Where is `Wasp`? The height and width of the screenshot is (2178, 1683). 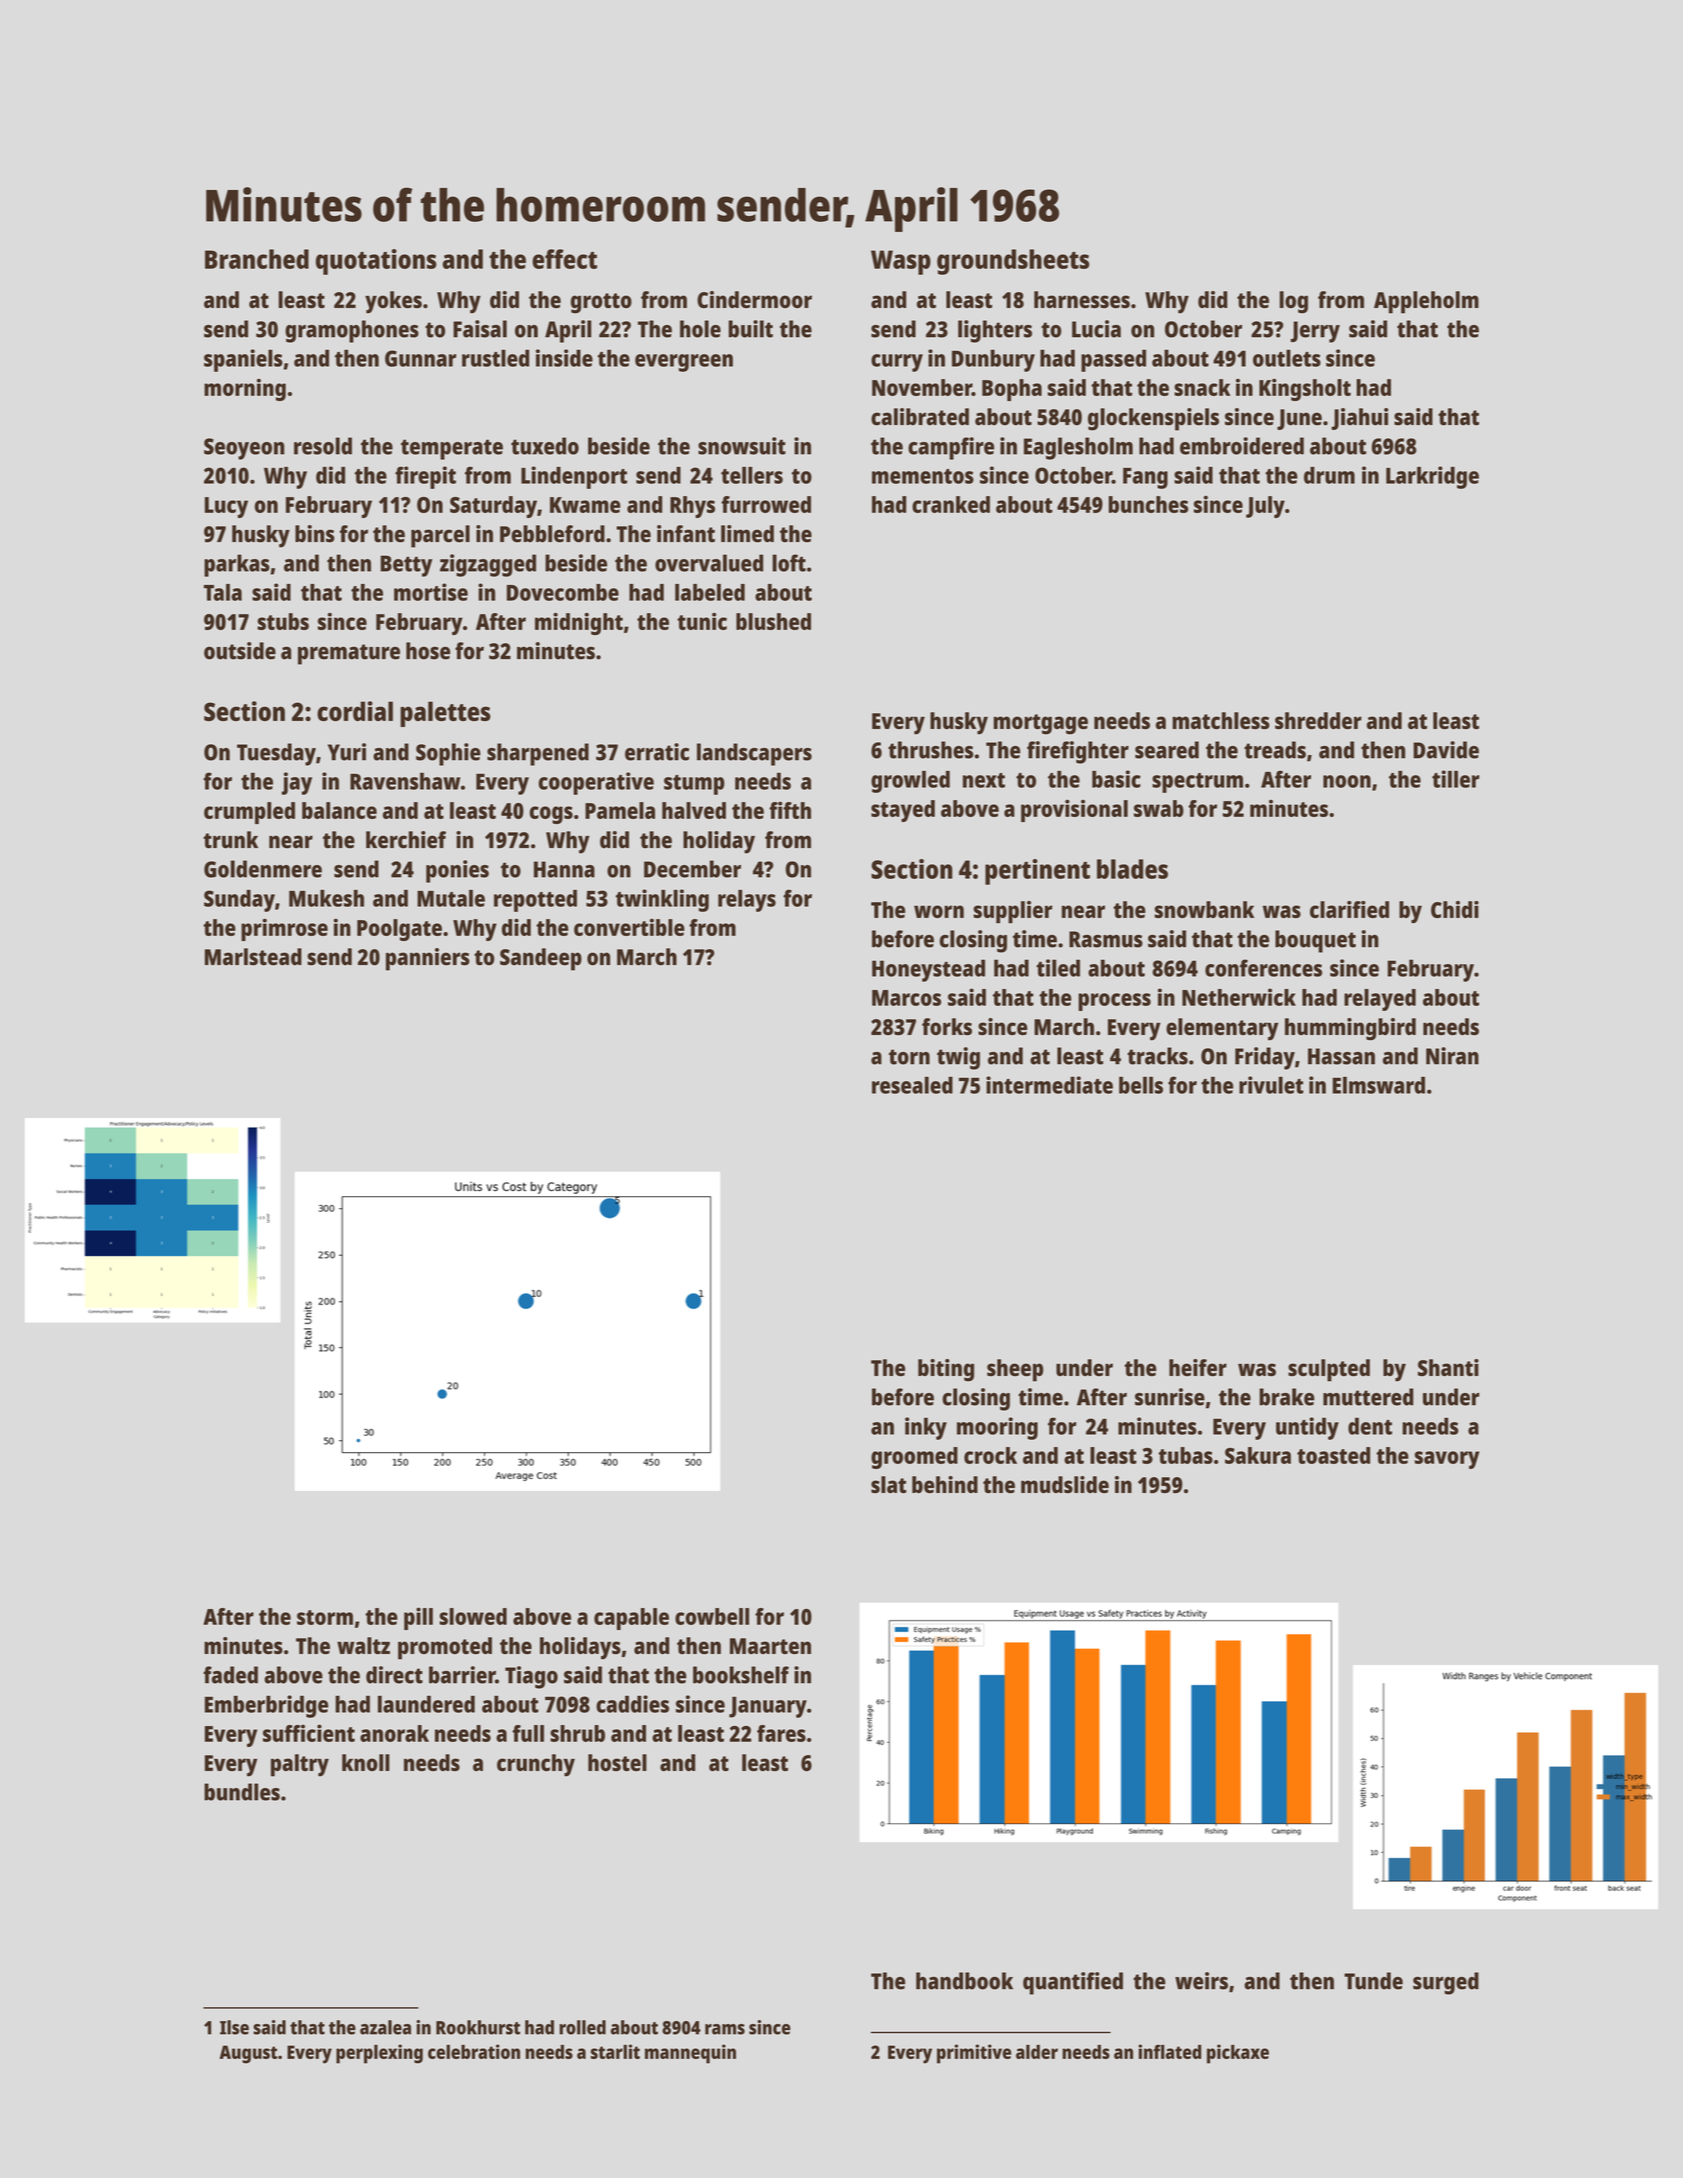
Wasp is located at coordinates (901, 262).
